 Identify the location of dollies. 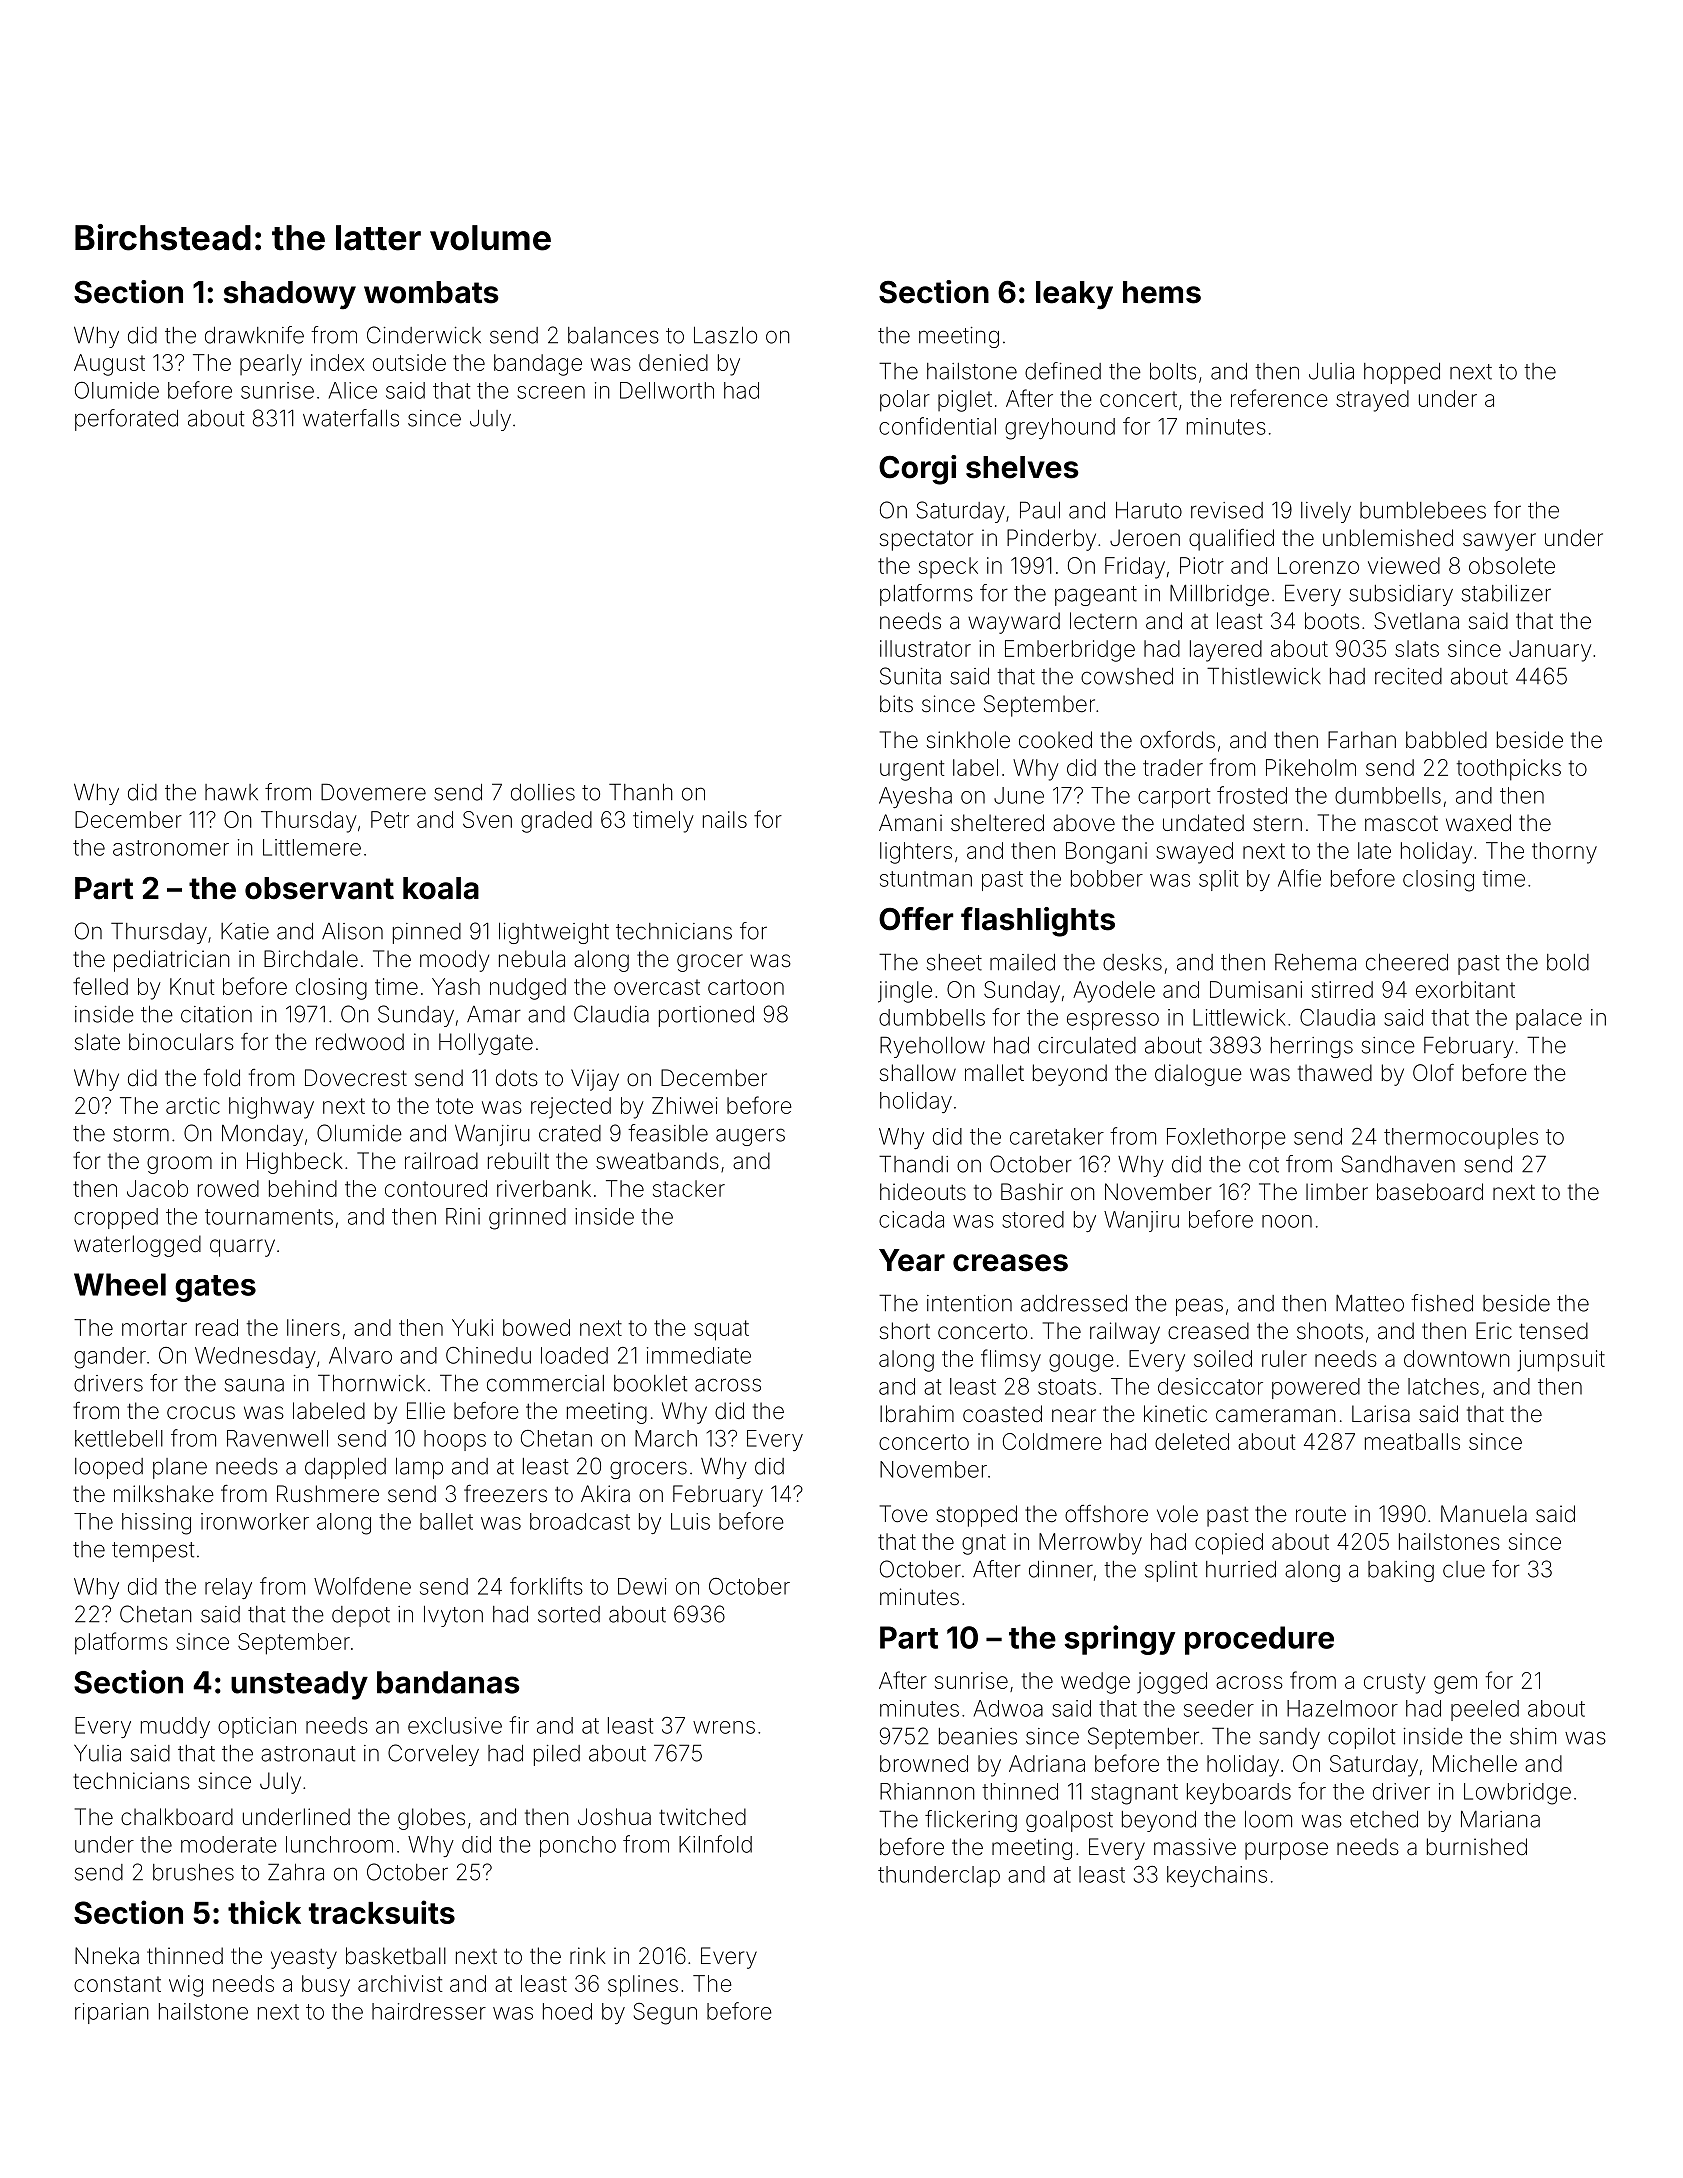
(543, 792).
